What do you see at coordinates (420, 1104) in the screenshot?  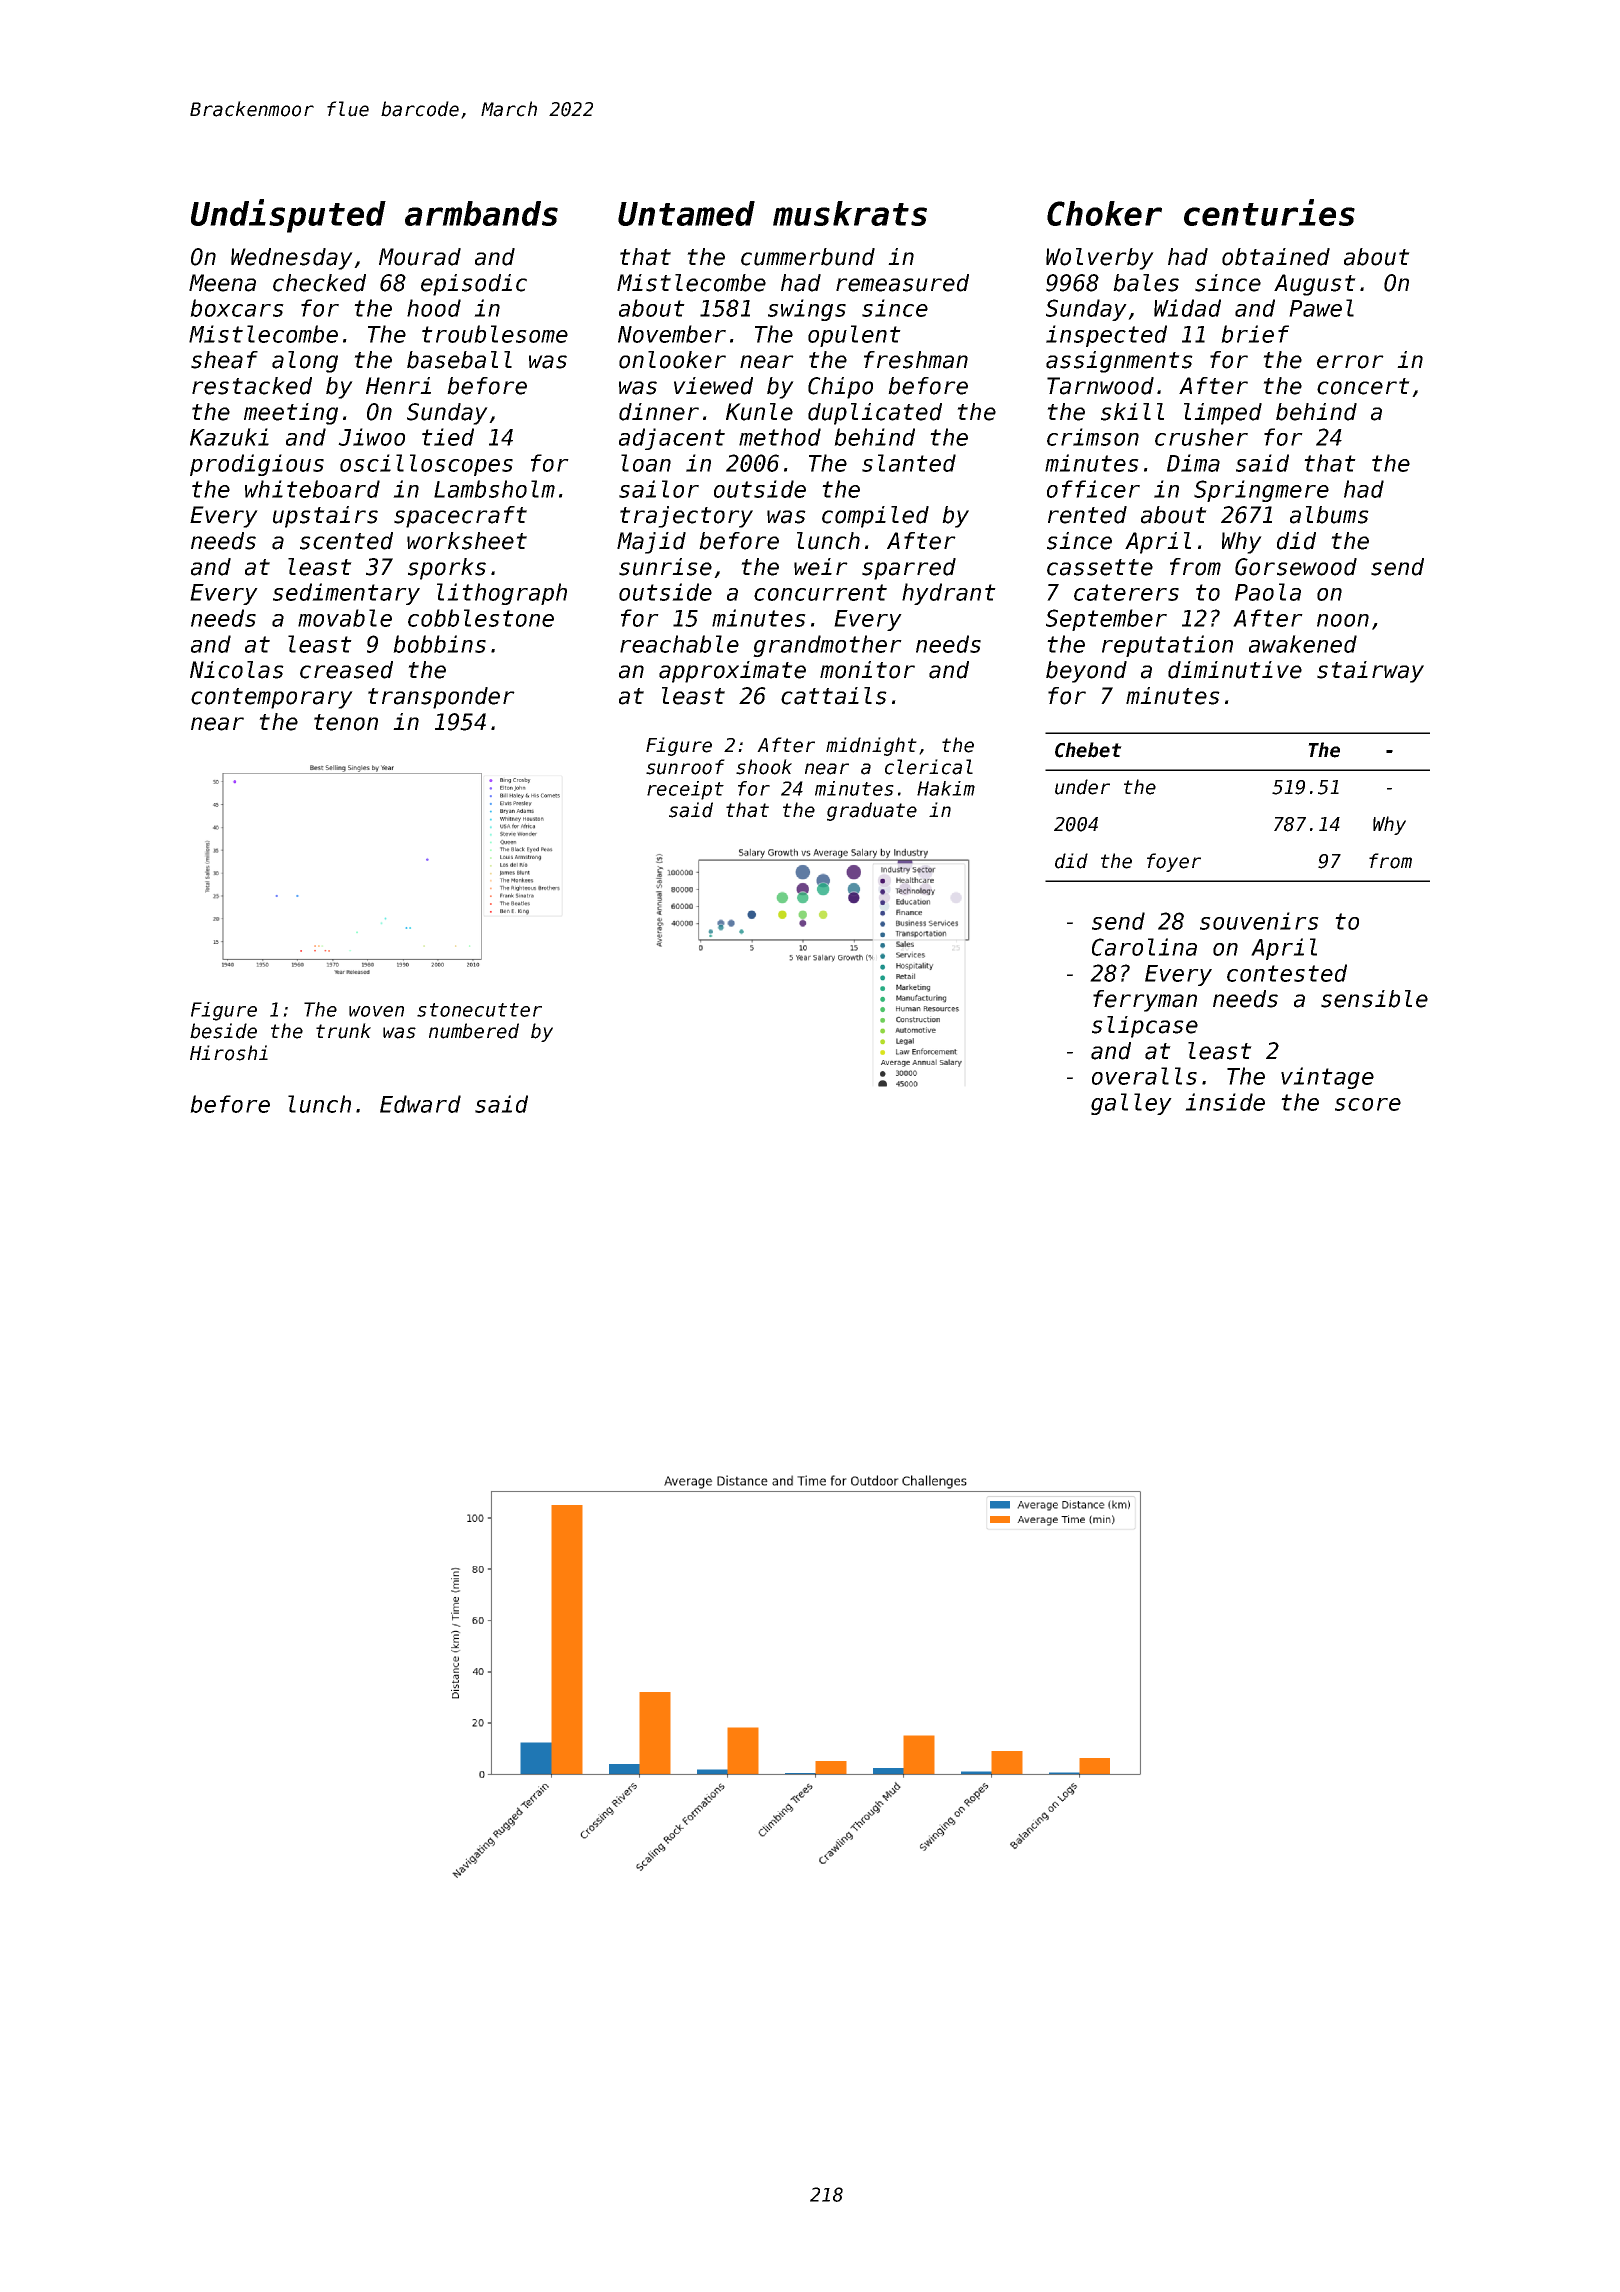 I see `Edward` at bounding box center [420, 1104].
